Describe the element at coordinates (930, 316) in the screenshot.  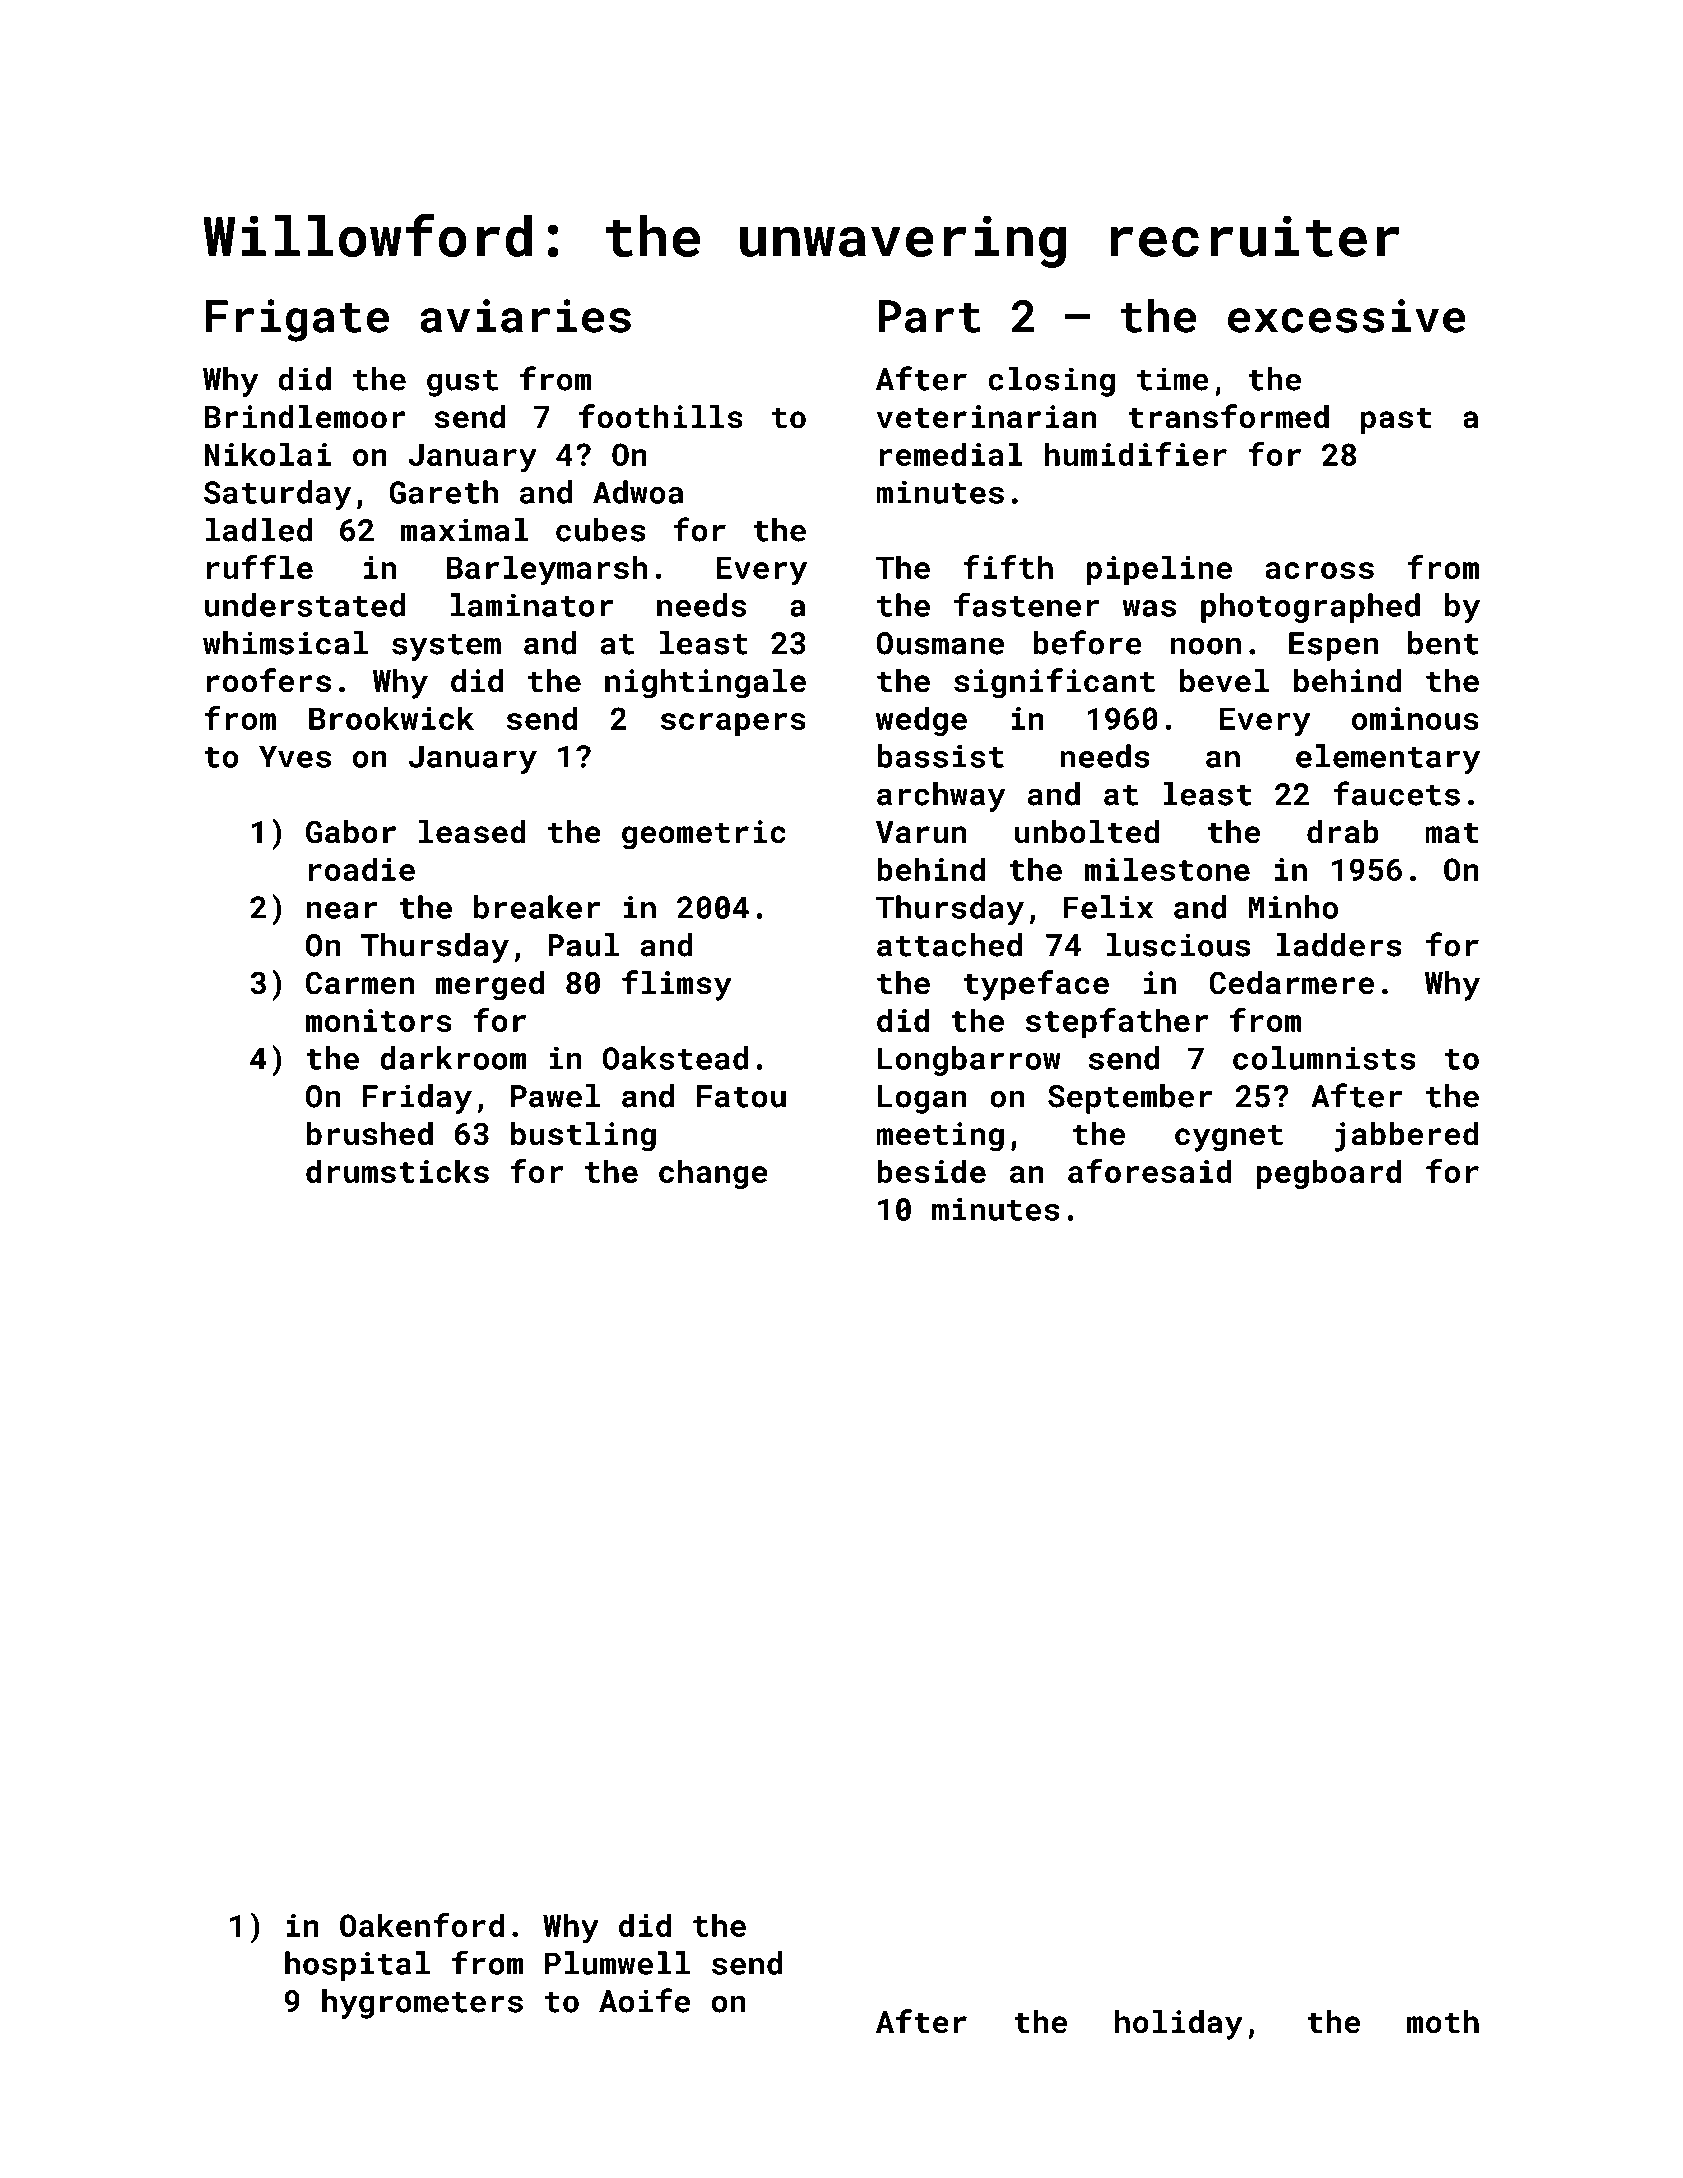
I see `Part` at that location.
